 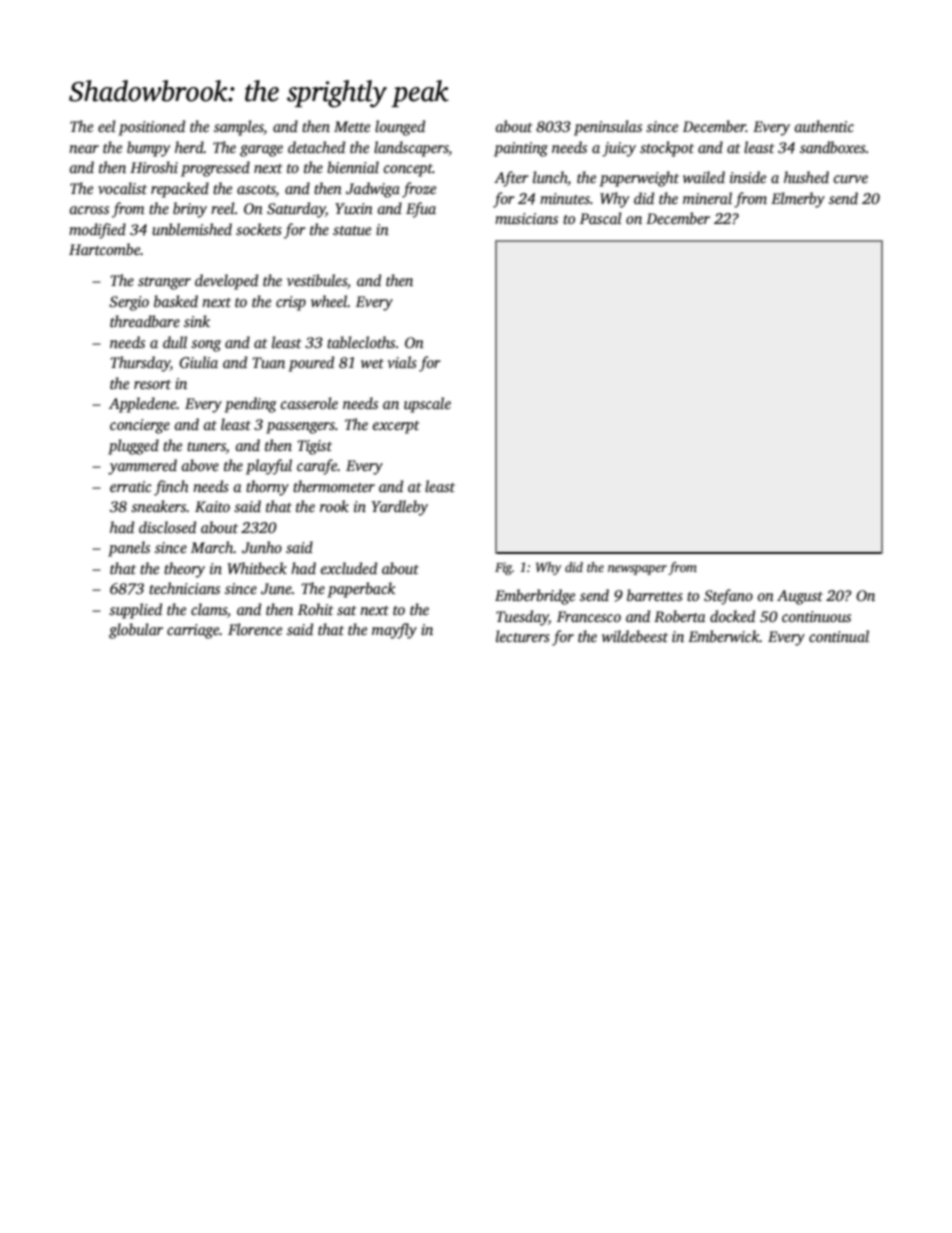 What do you see at coordinates (136, 631) in the screenshot?
I see `globular` at bounding box center [136, 631].
